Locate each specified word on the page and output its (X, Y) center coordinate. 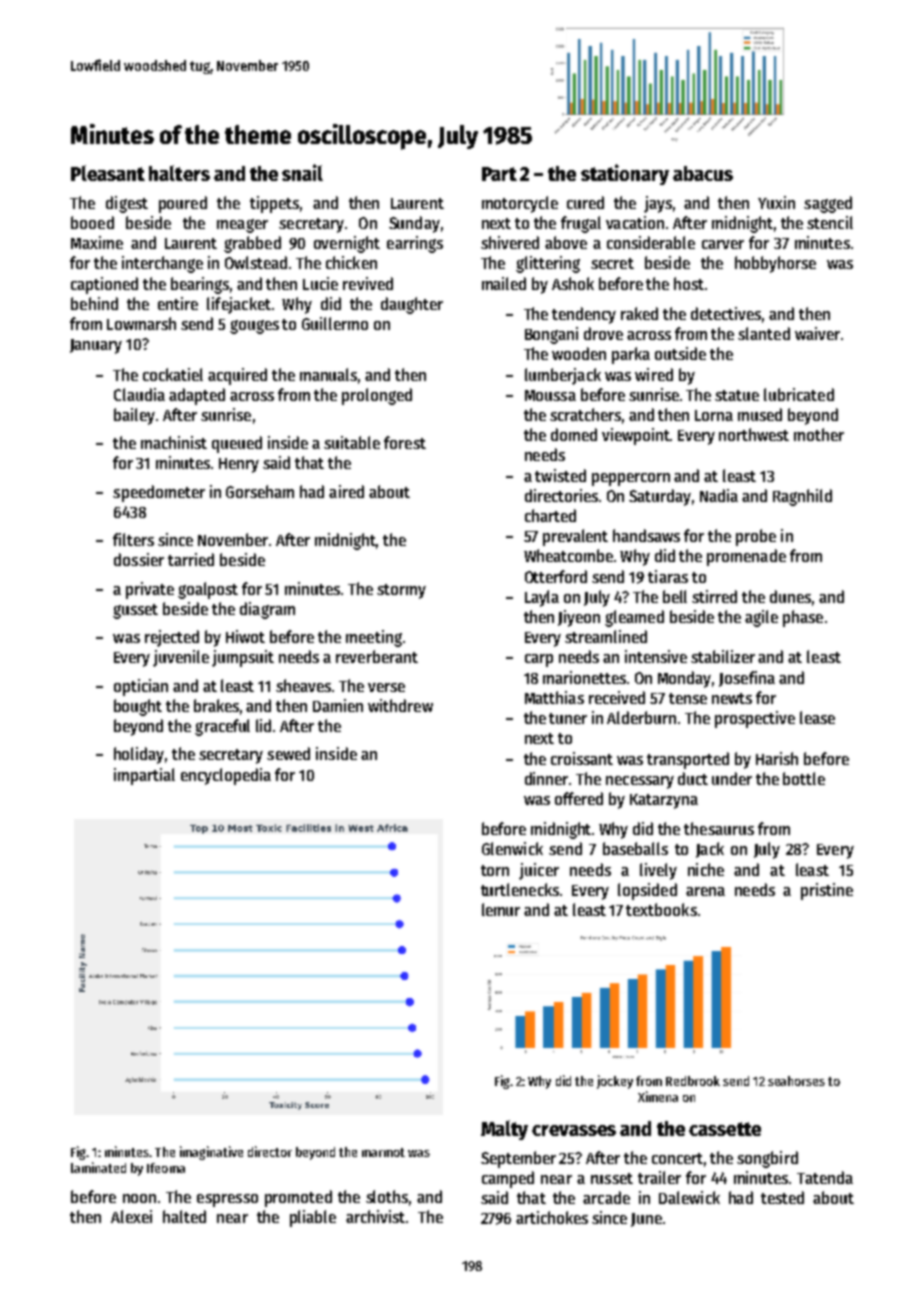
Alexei (131, 1216)
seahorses (796, 1081)
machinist (174, 442)
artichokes (552, 1217)
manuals (328, 374)
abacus (703, 173)
